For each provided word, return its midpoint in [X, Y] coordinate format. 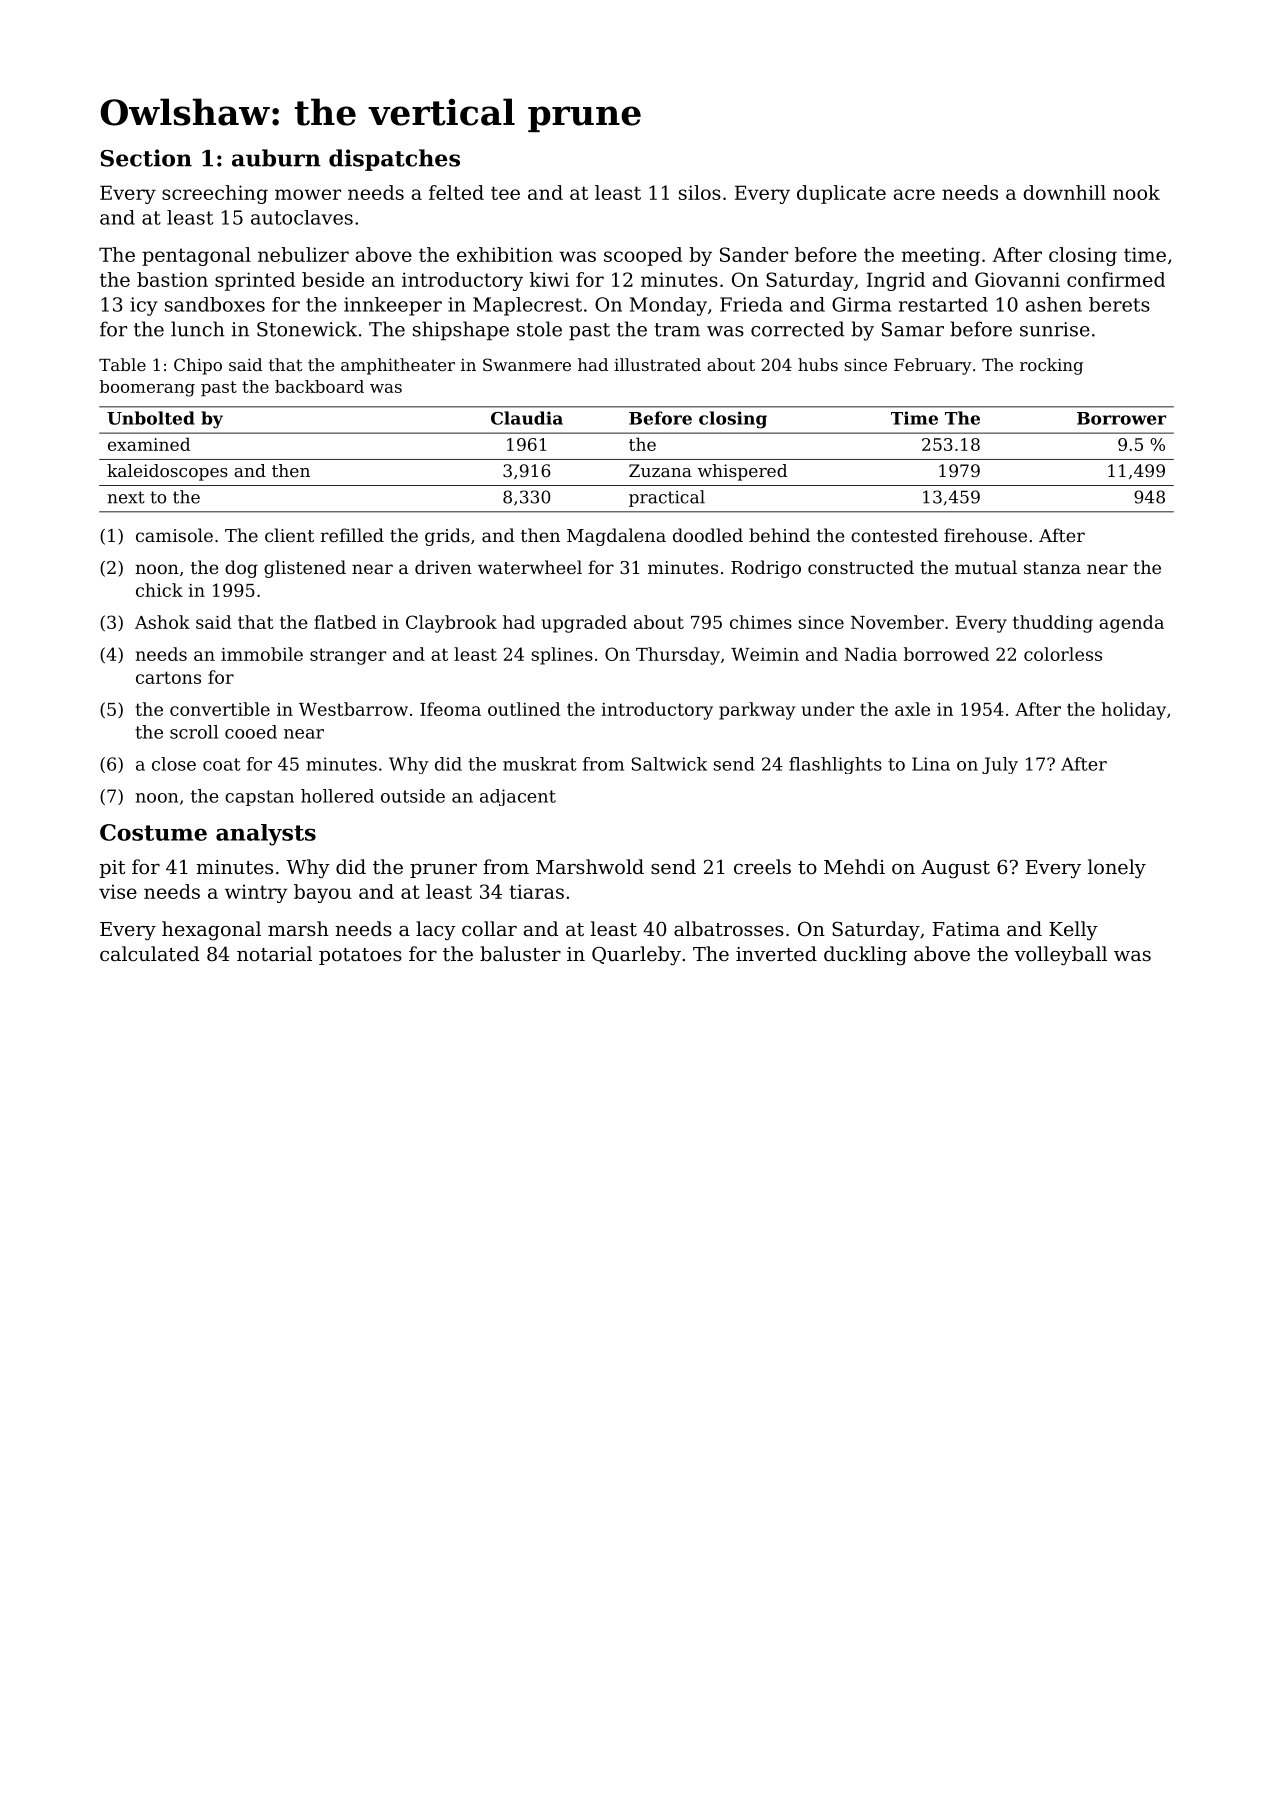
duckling [865, 956]
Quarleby [636, 956]
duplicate [841, 194]
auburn [276, 158]
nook [1136, 192]
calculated [150, 953]
